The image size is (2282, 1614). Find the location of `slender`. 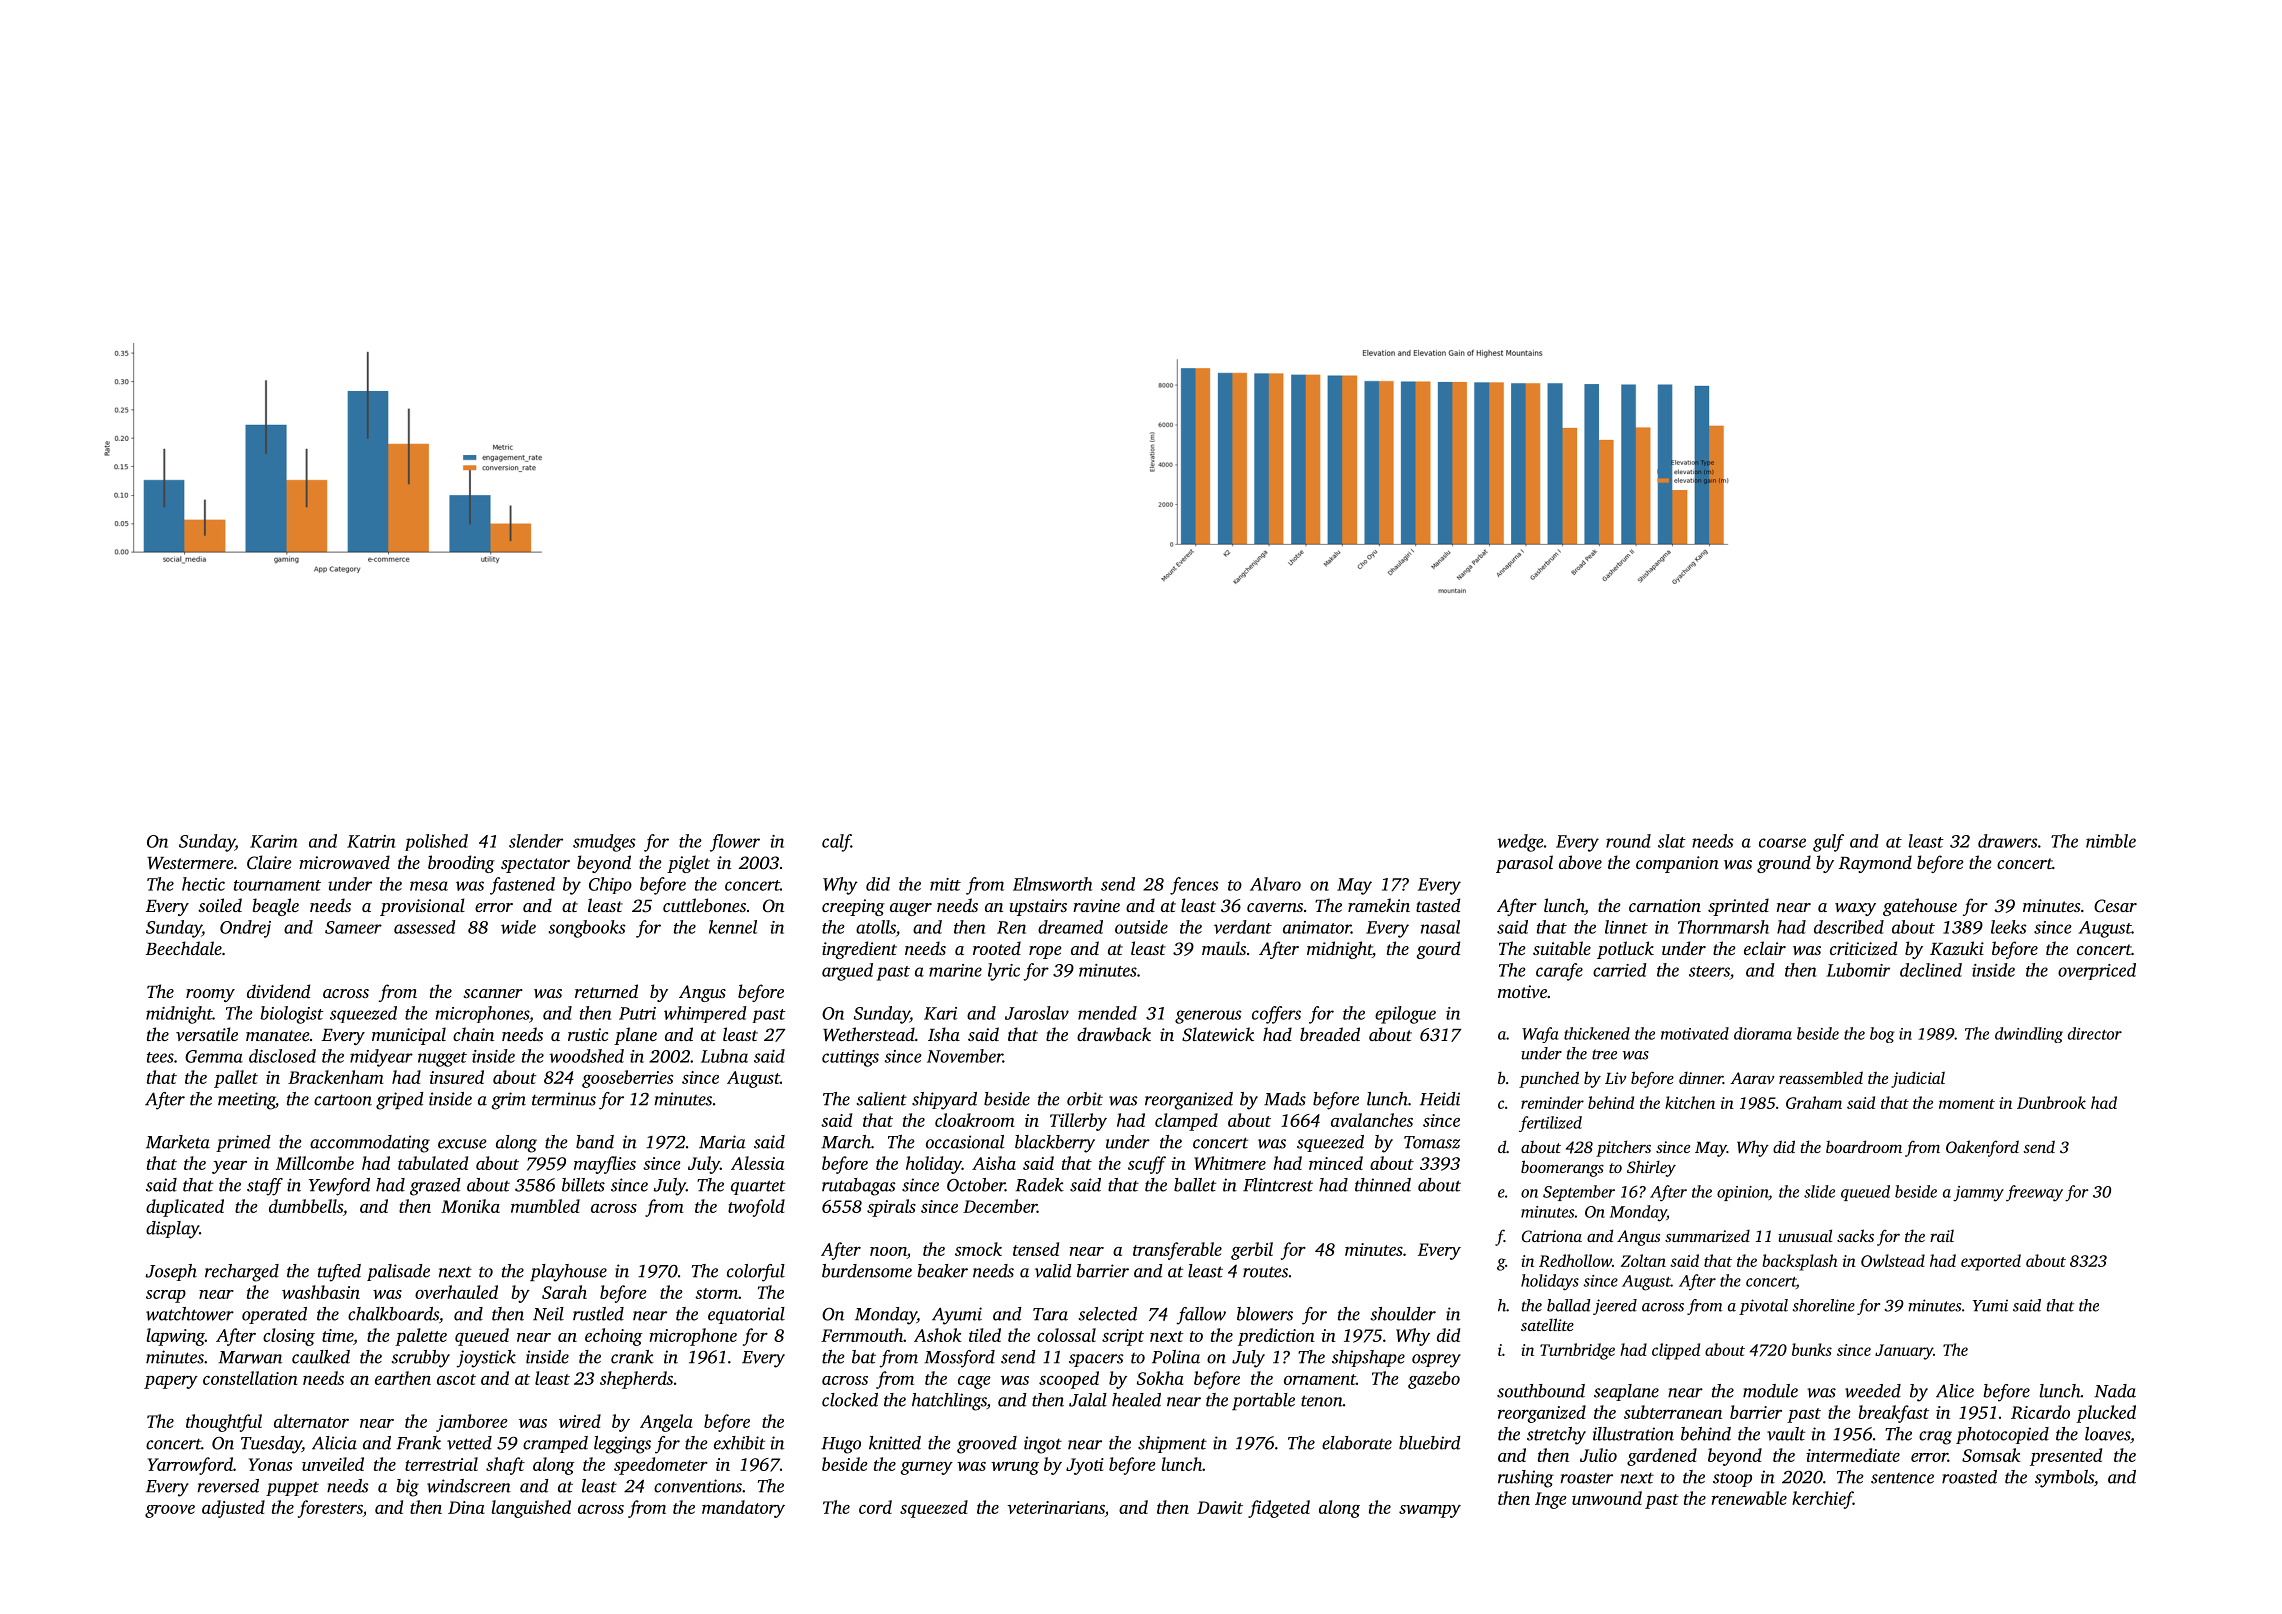

slender is located at coordinates (536, 841).
